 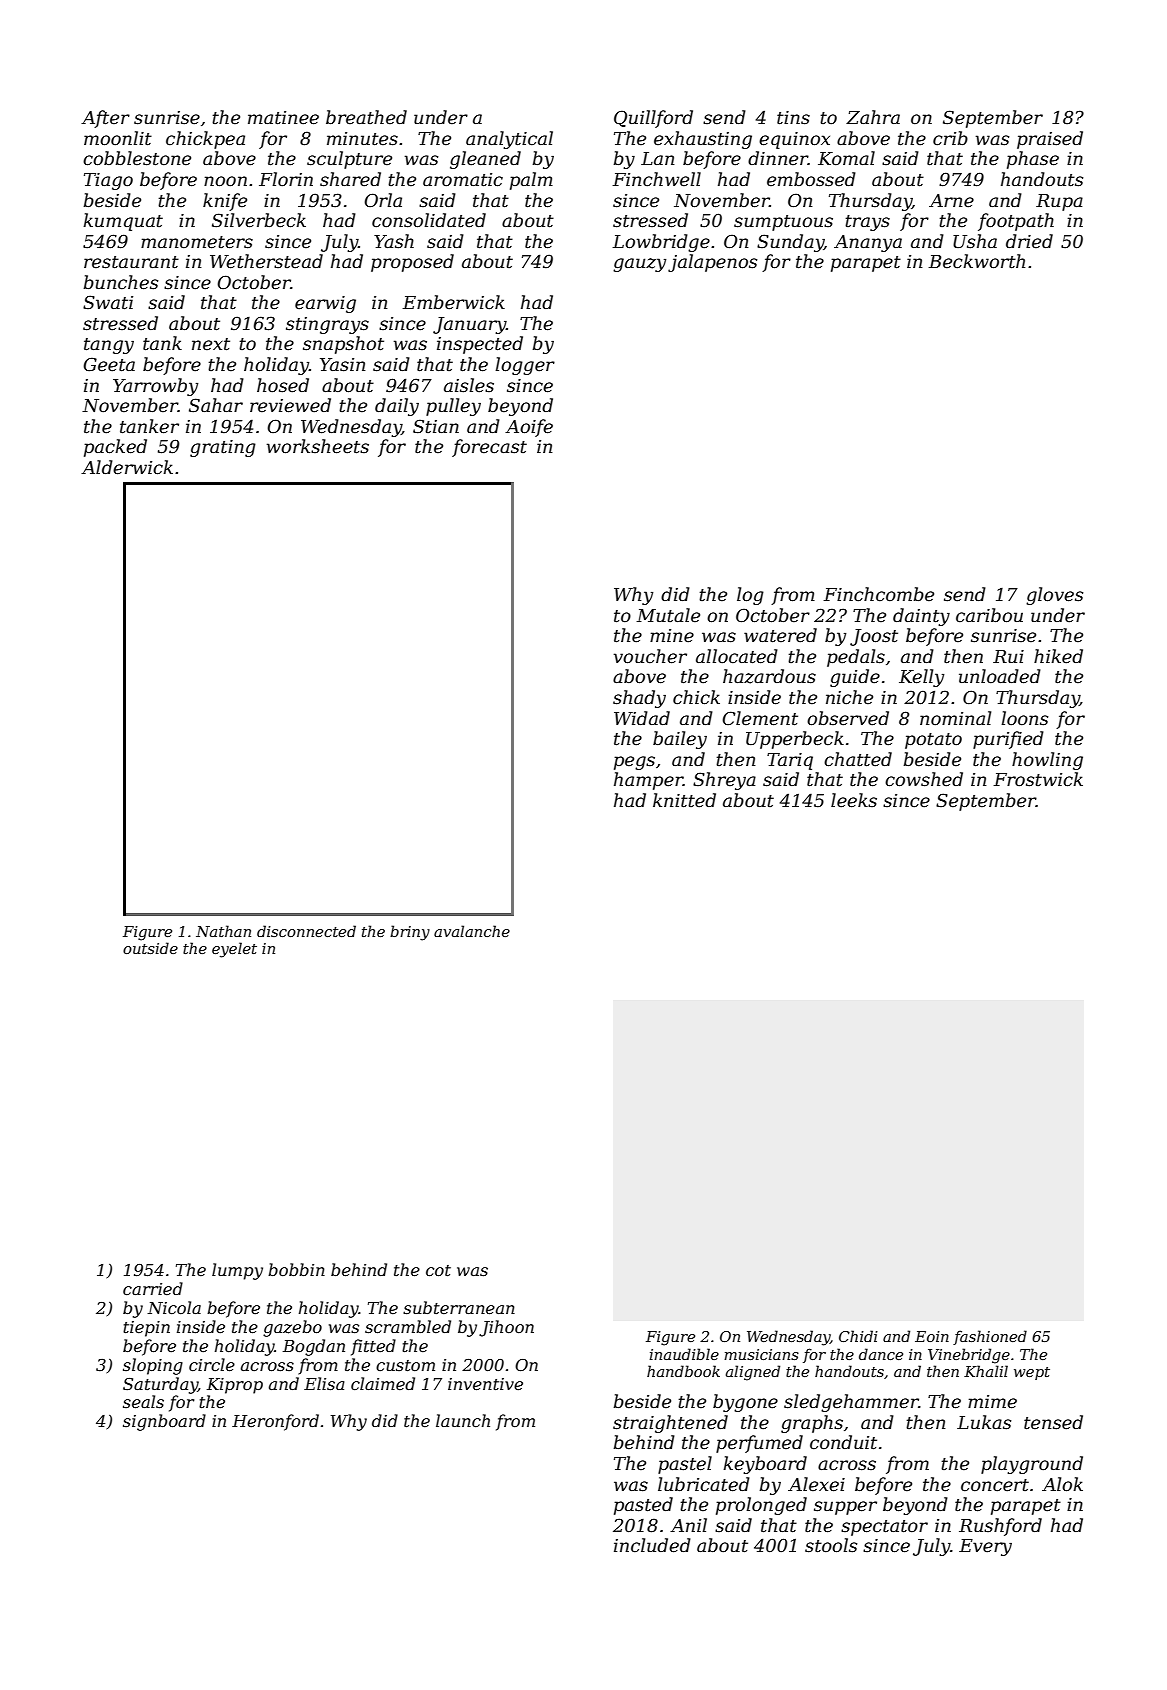 What do you see at coordinates (438, 1270) in the image?
I see `cot` at bounding box center [438, 1270].
